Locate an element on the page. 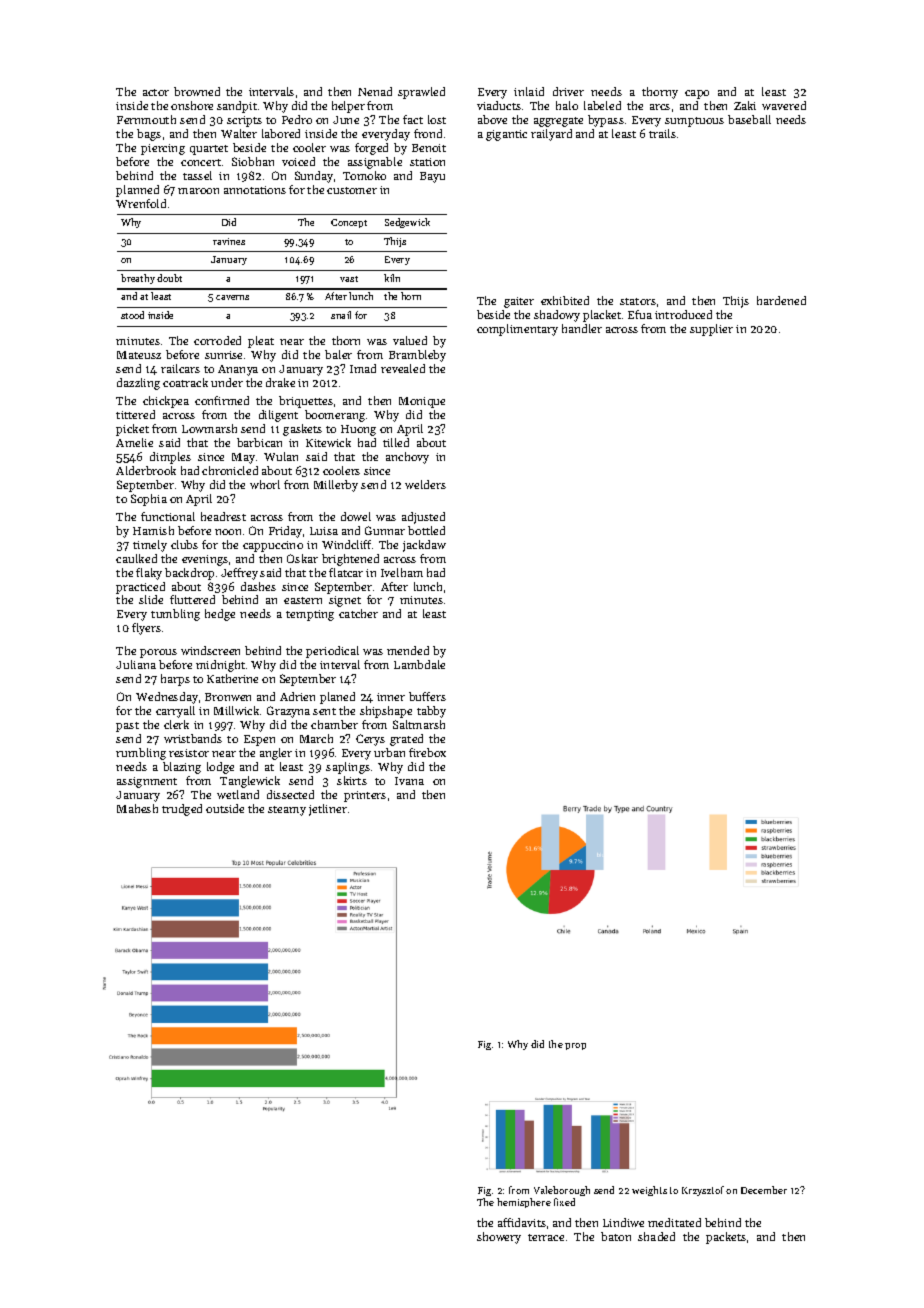  complimentary is located at coordinates (517, 330).
